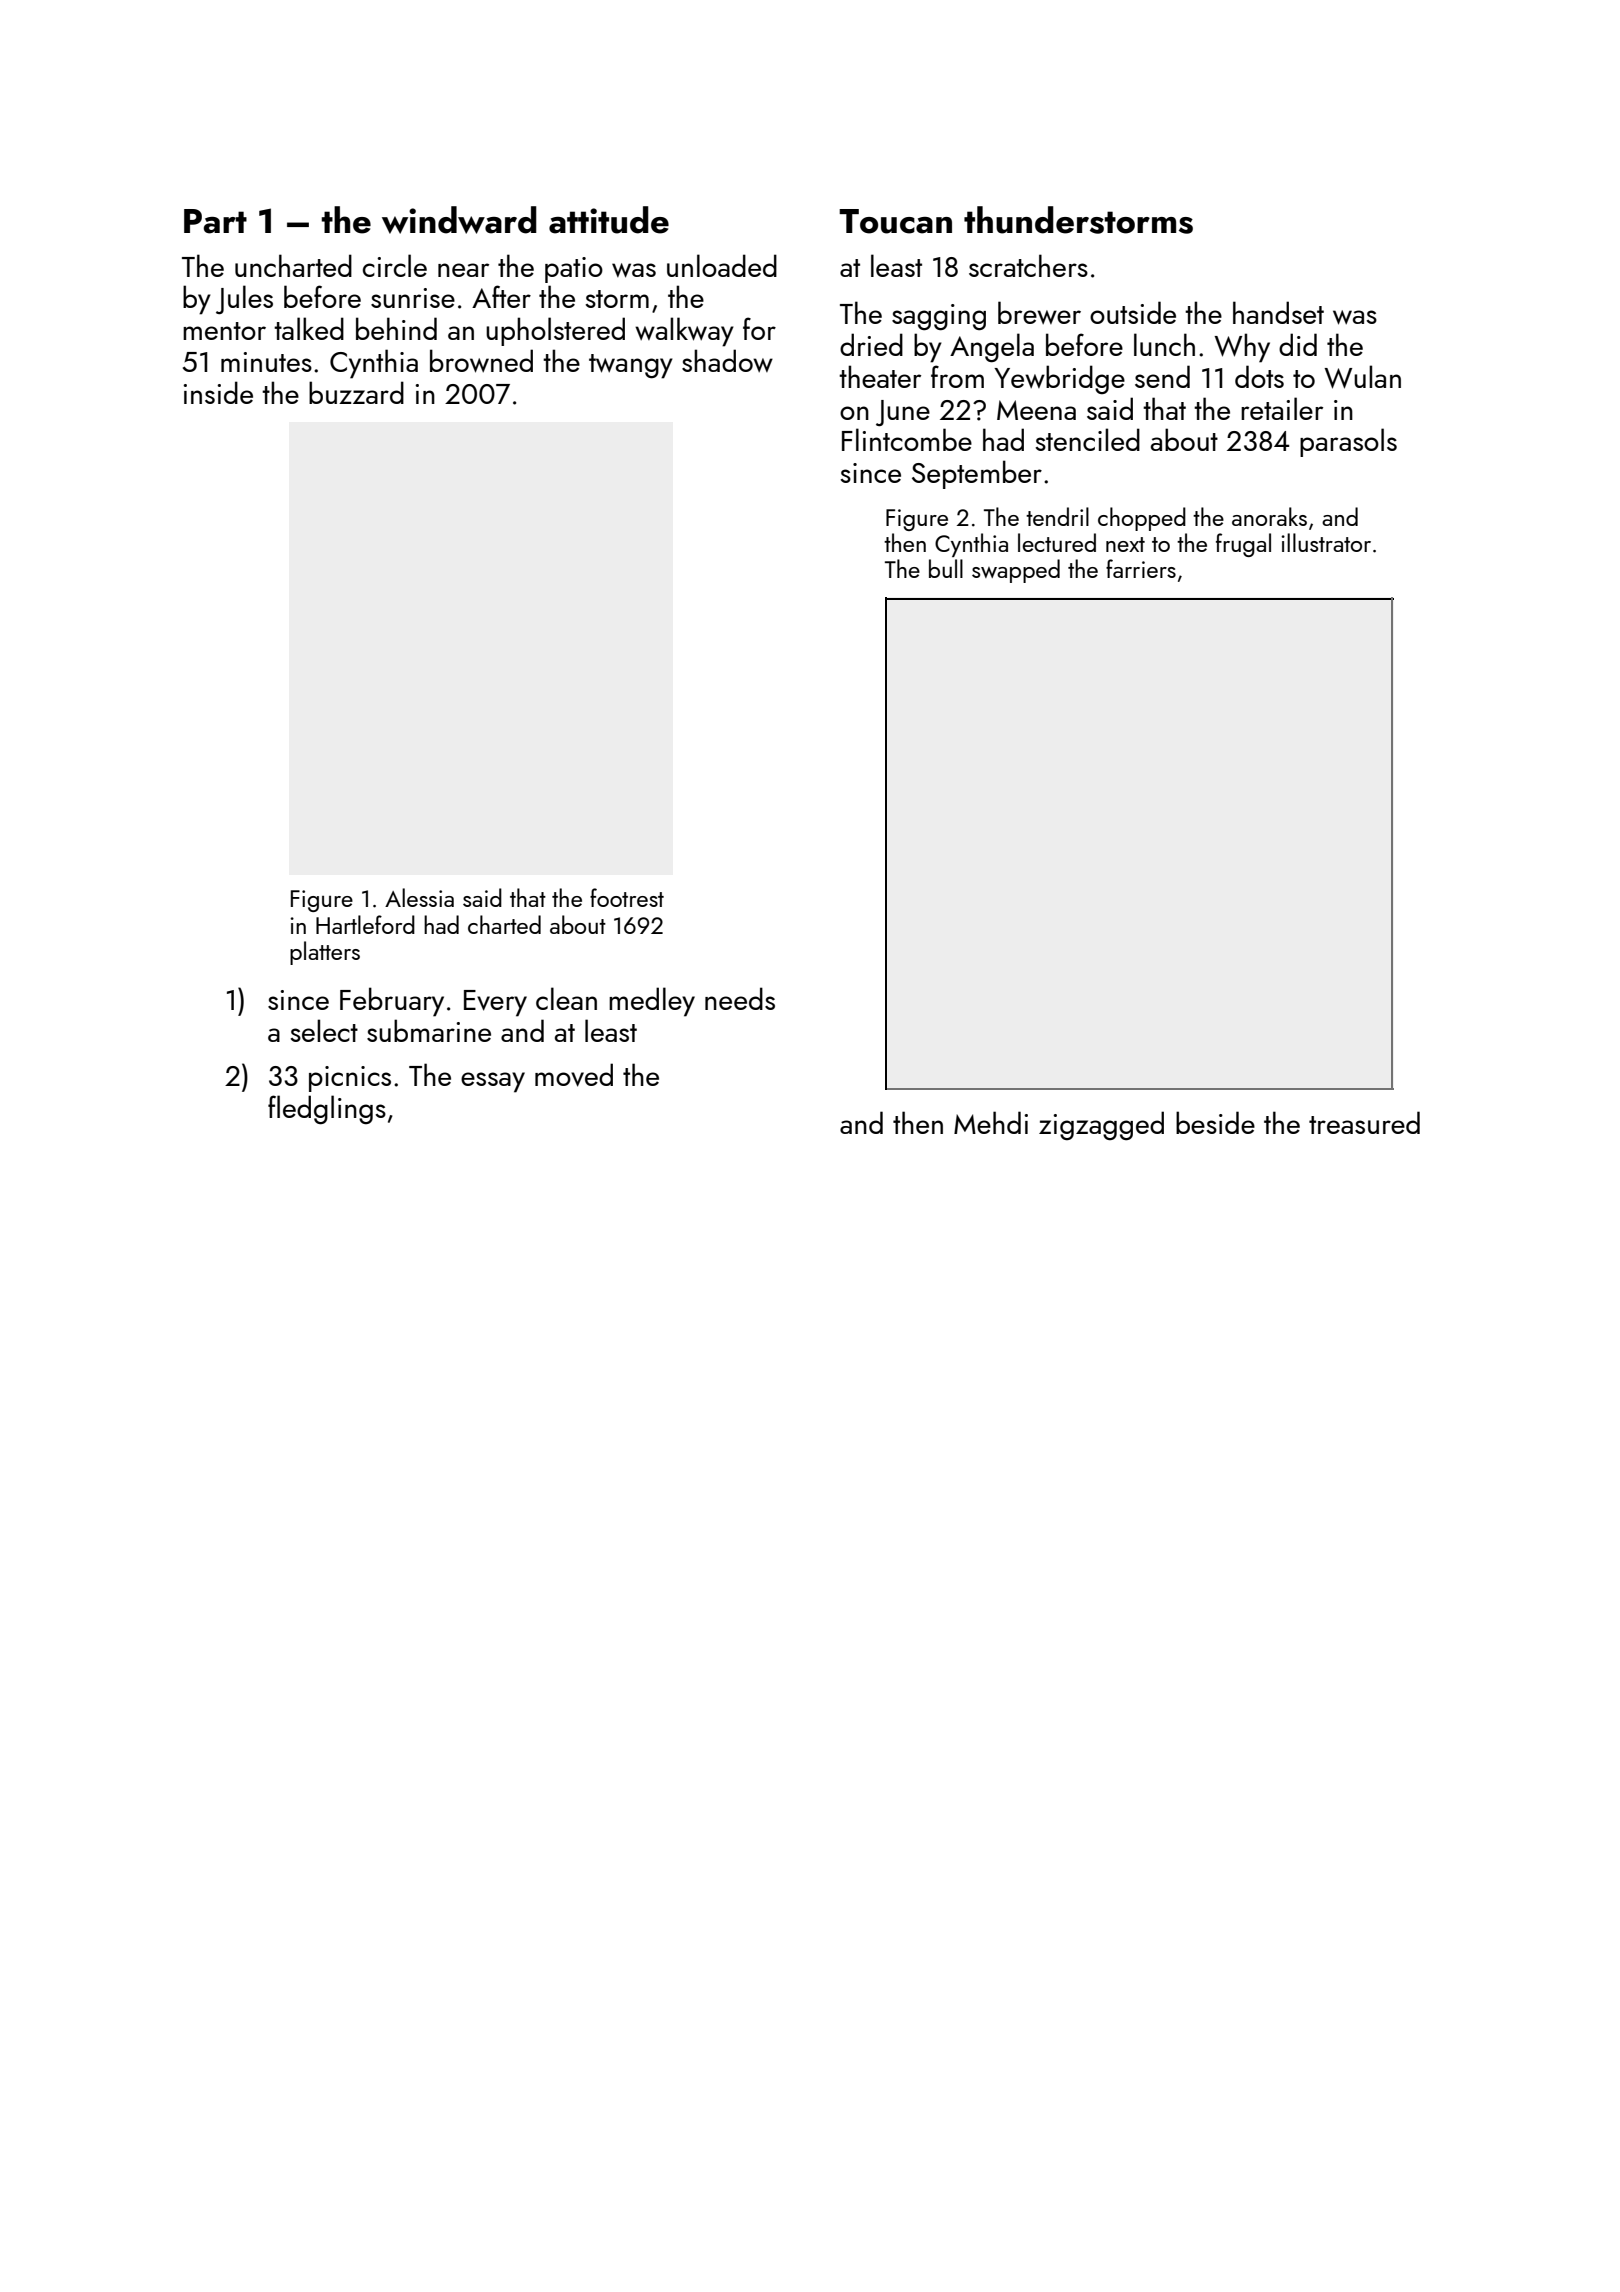 This screenshot has height=2292, width=1620. I want to click on Jules, so click(244, 299).
